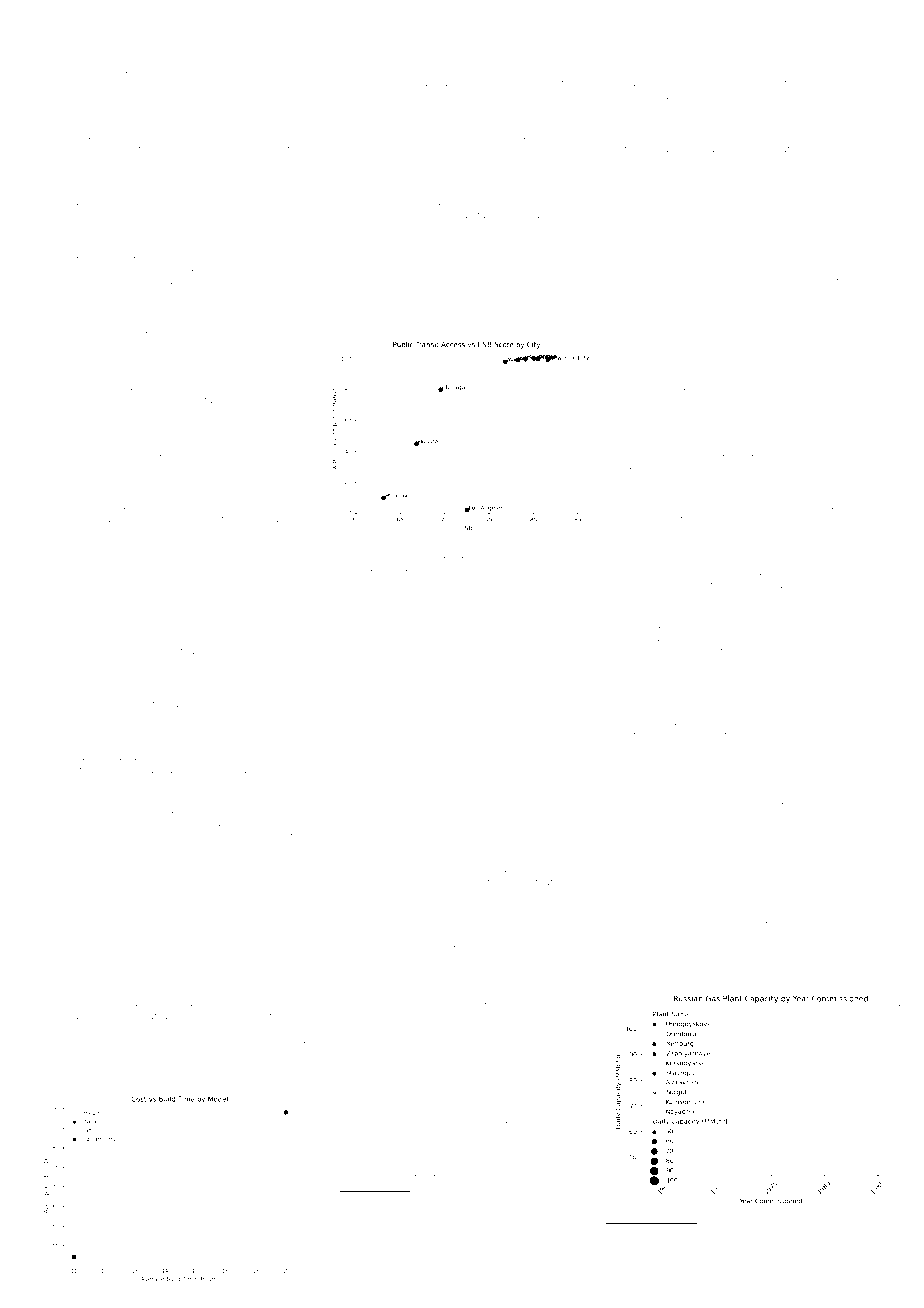 The height and width of the screenshot is (1308, 924). Describe the element at coordinates (96, 70) in the screenshot. I see `seasoned` at that location.
